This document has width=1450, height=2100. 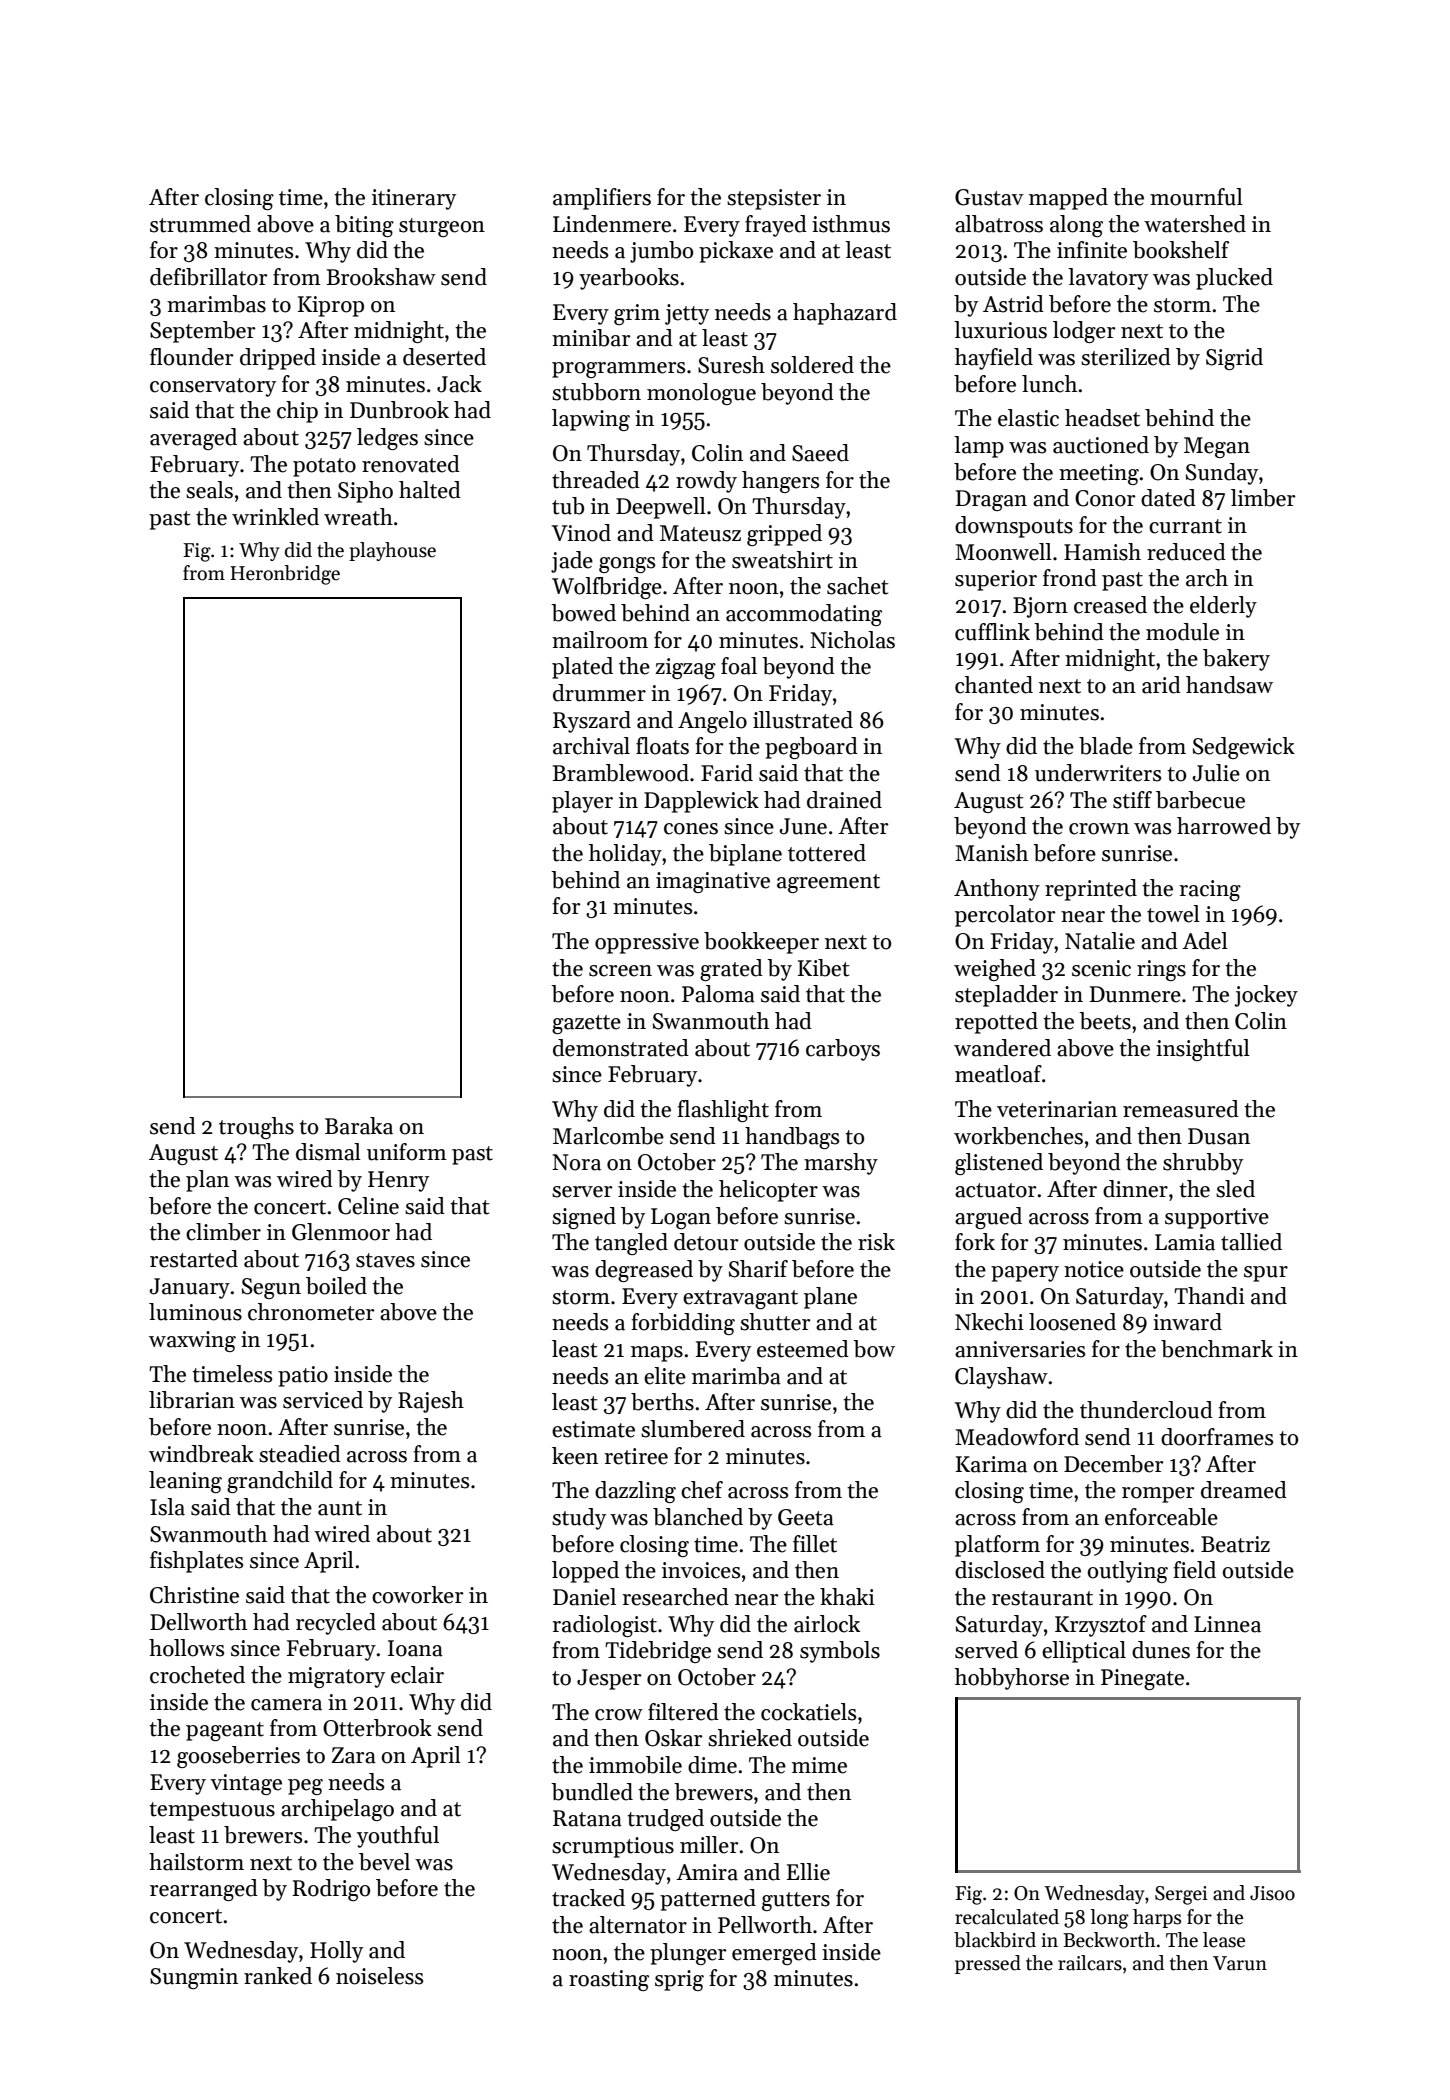 What do you see at coordinates (1105, 1021) in the document?
I see `beets` at bounding box center [1105, 1021].
